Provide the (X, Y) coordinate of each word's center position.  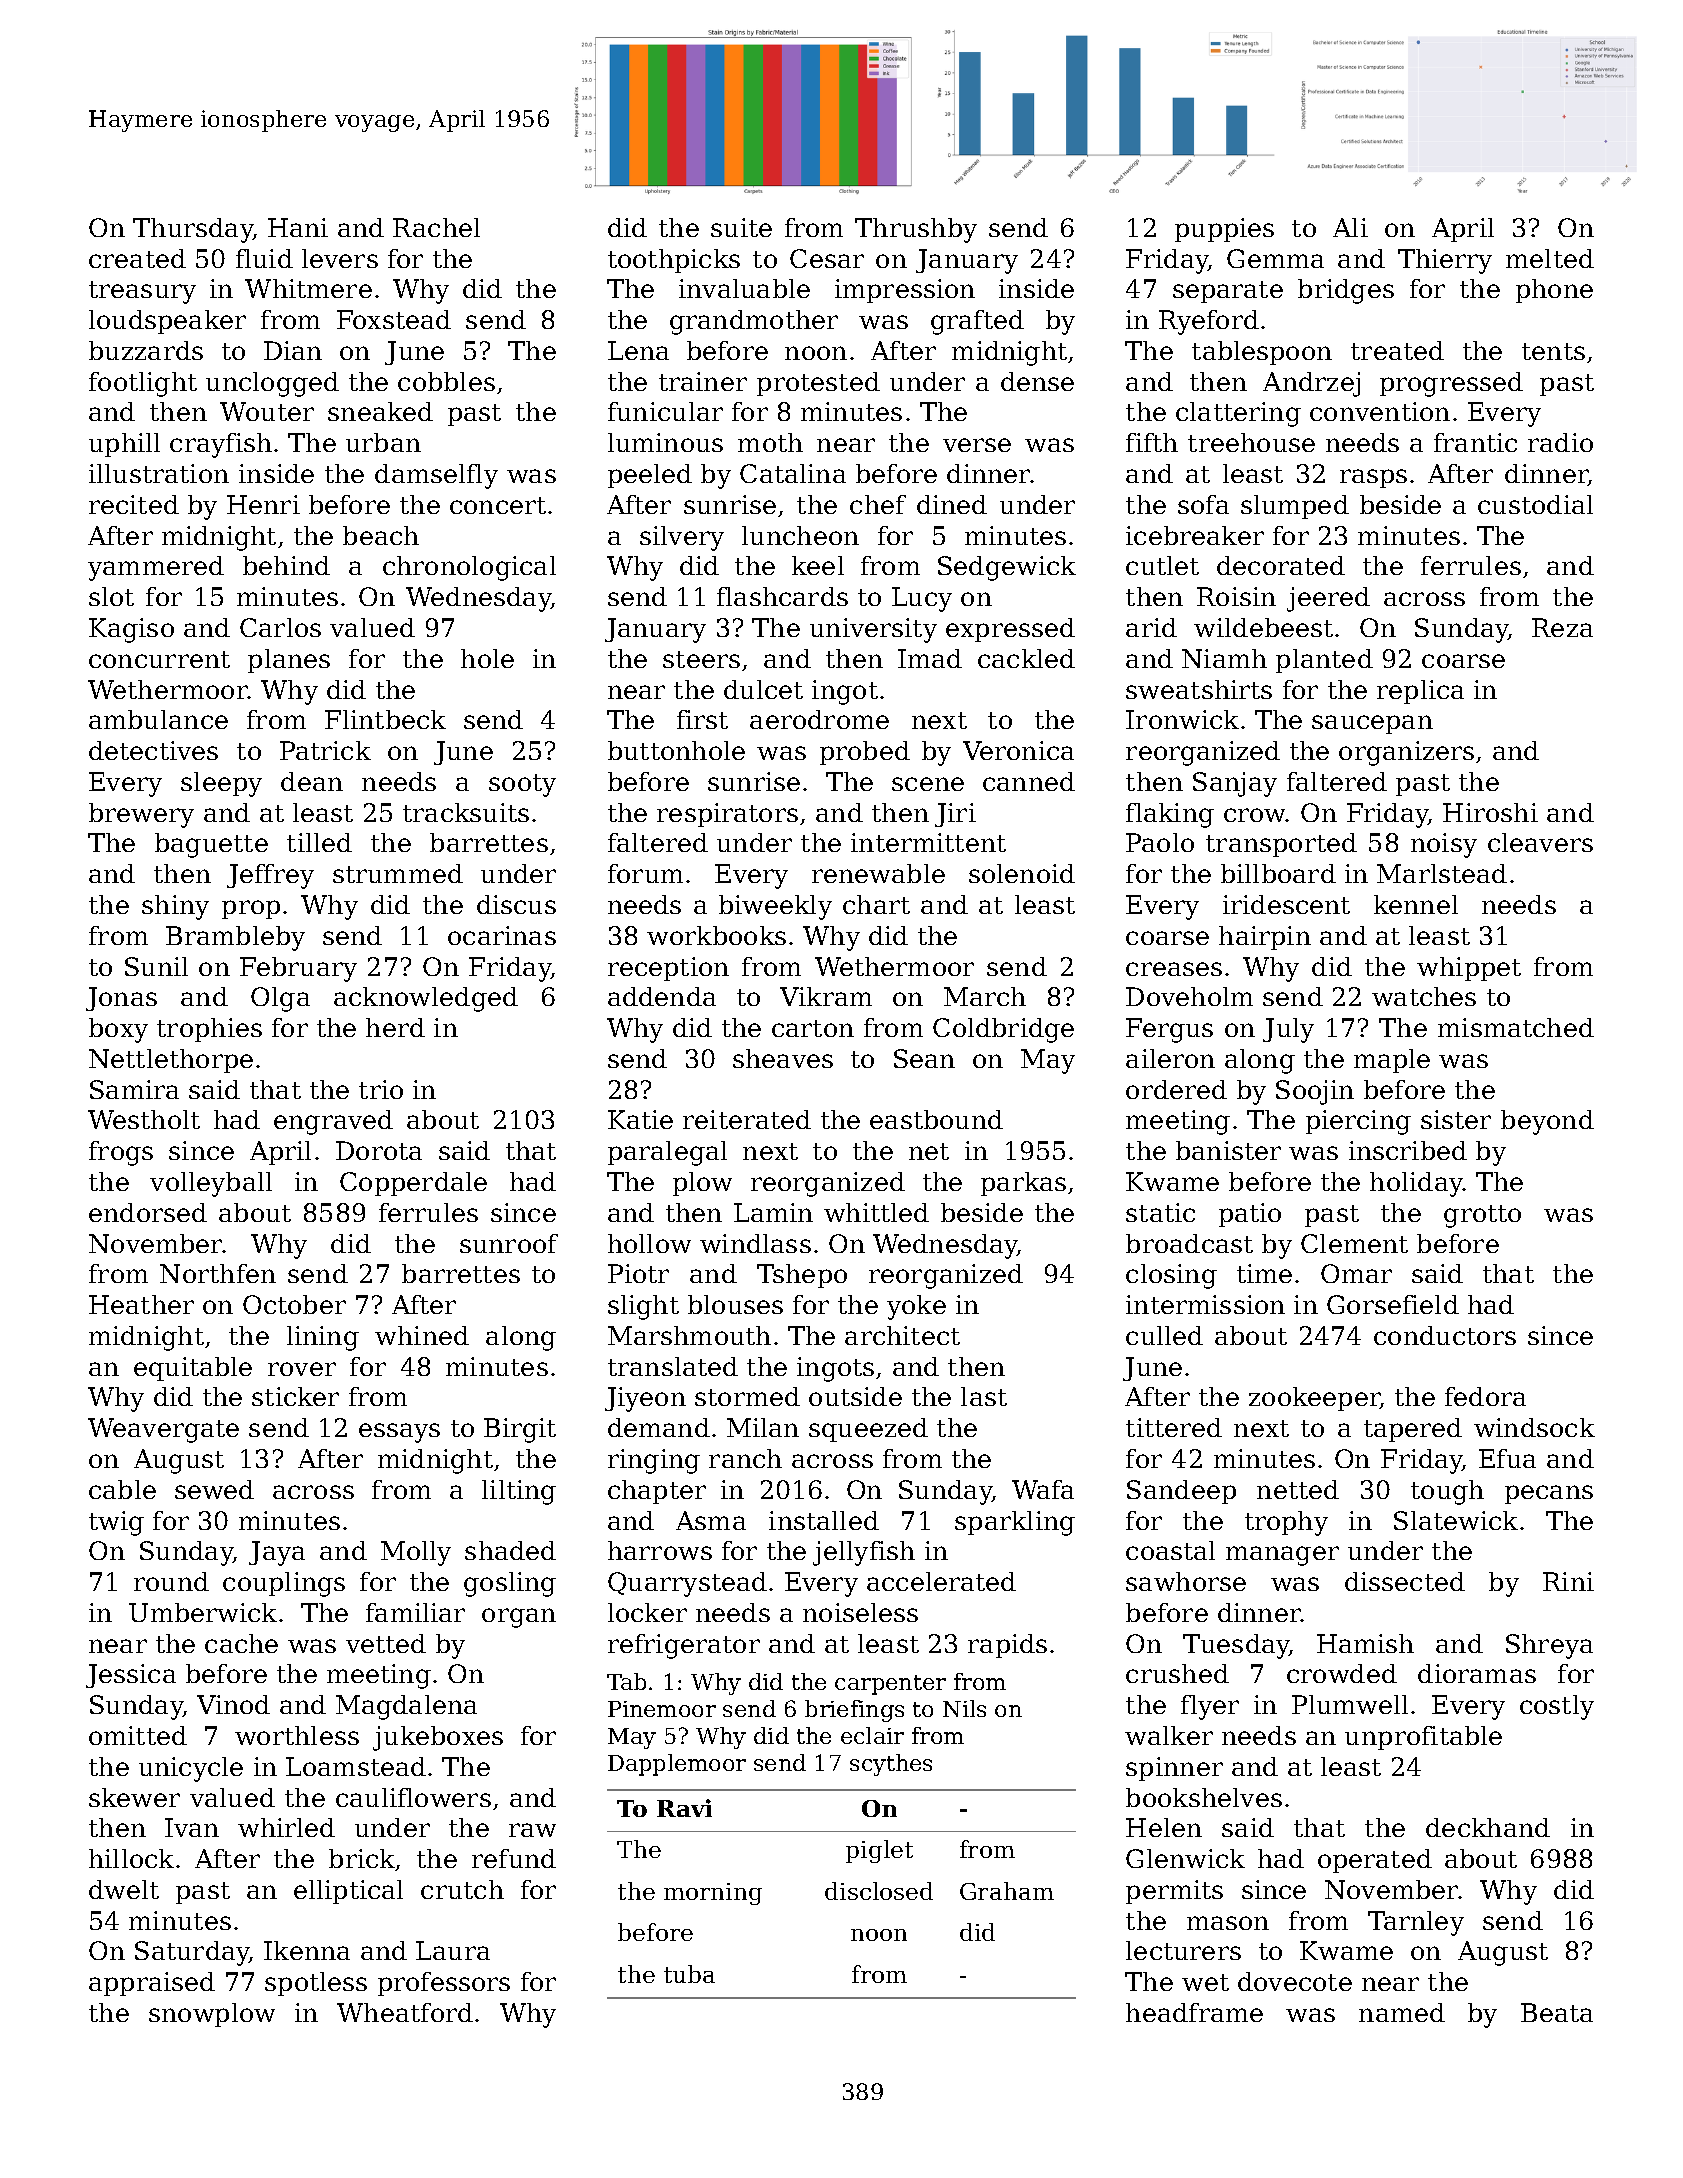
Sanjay (1235, 784)
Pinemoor (662, 1709)
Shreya (1549, 1646)
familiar (415, 1612)
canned (1029, 781)
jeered (1328, 599)
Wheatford (405, 2012)
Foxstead (394, 319)
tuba (689, 1974)
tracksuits (466, 812)
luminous (665, 442)
